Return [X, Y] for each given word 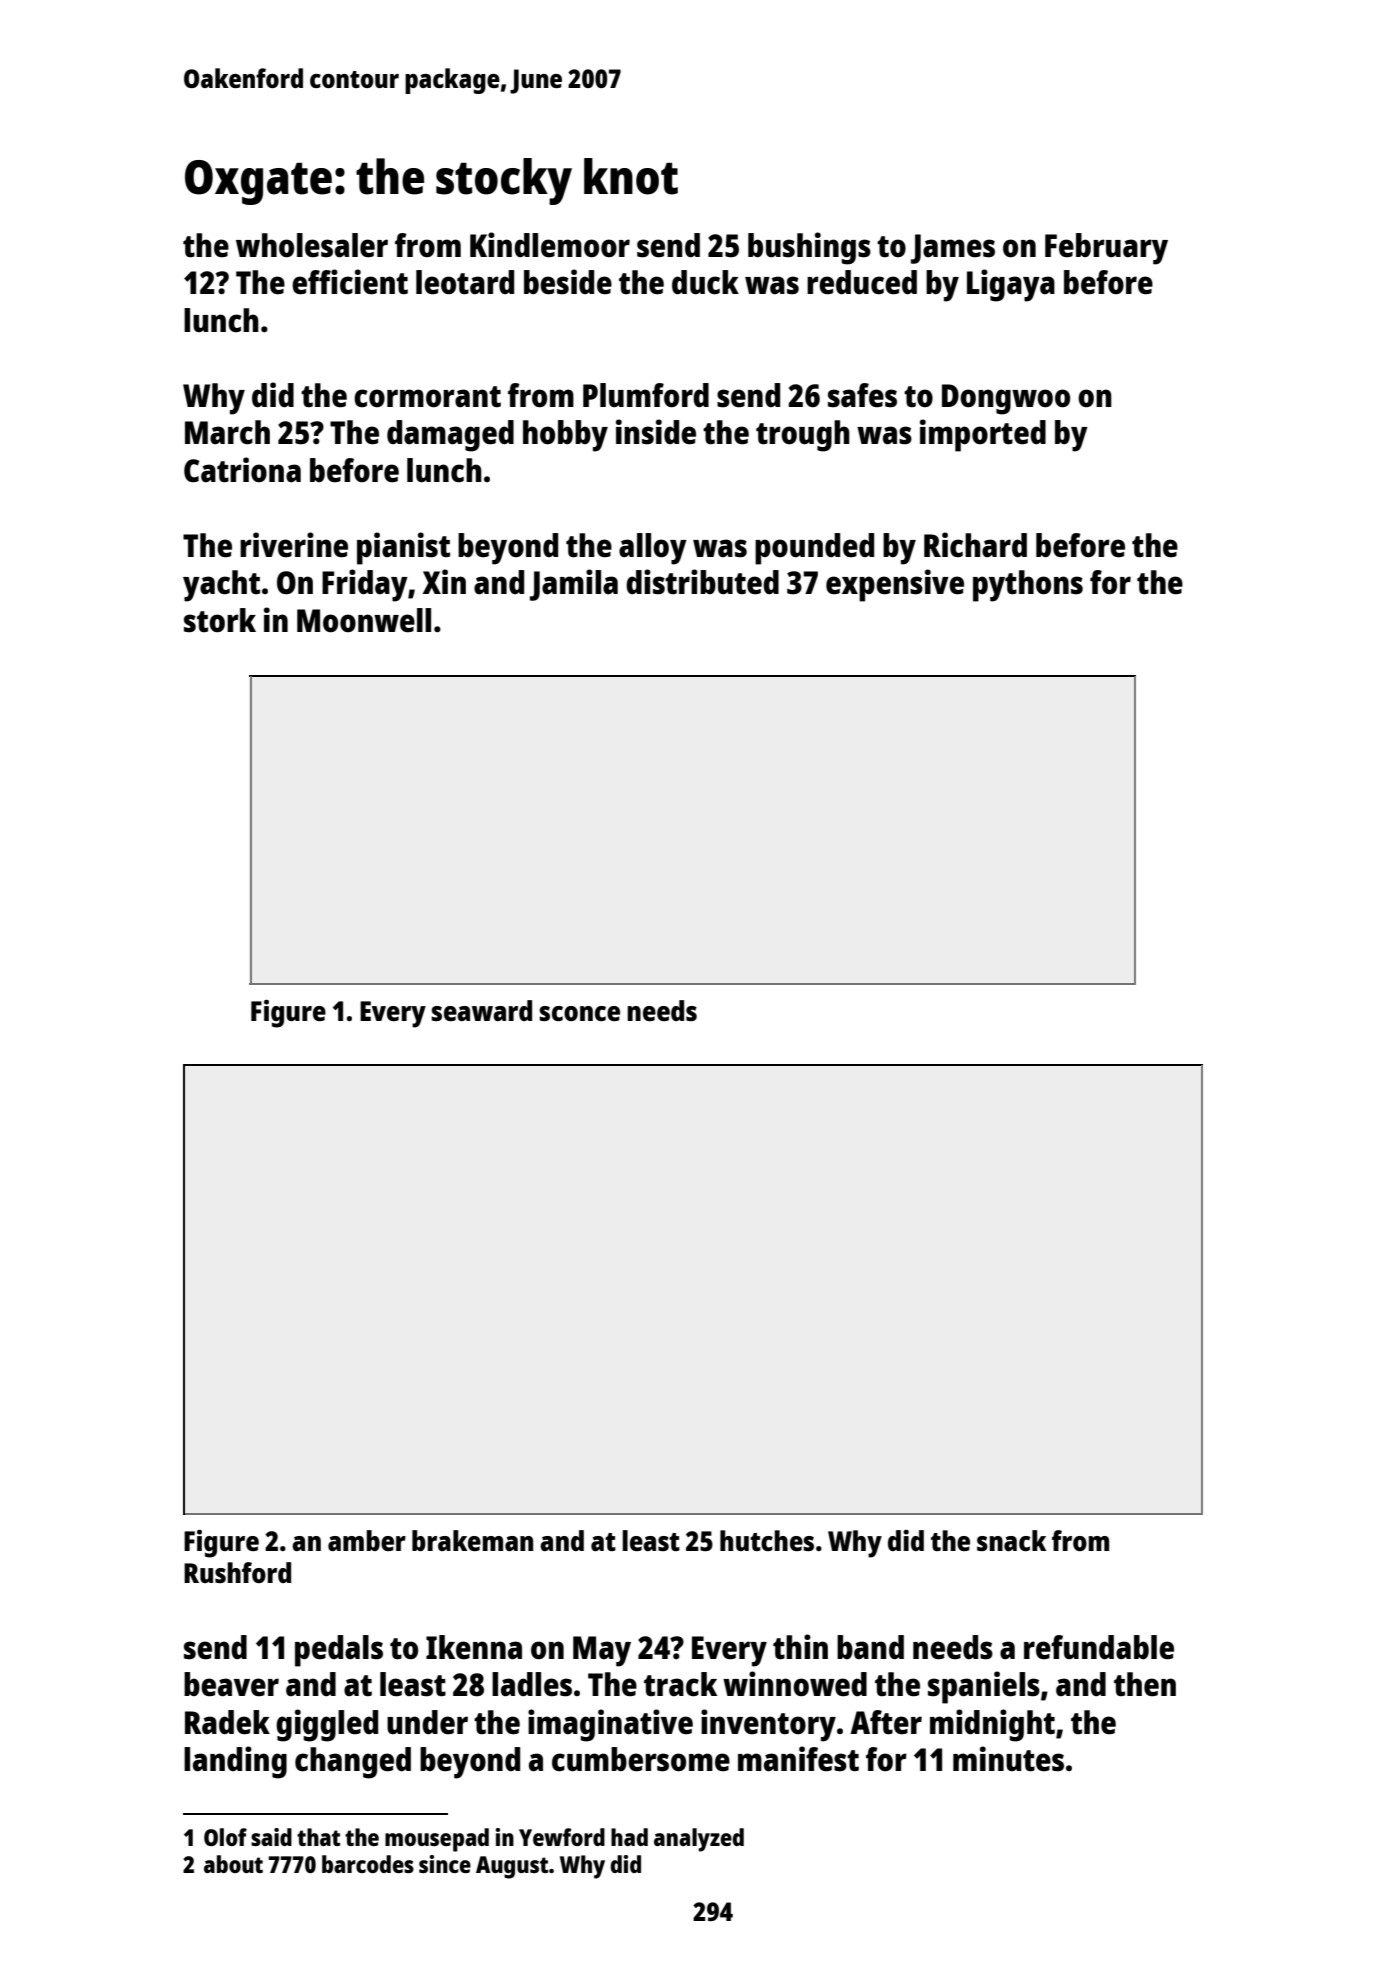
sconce [579, 1013]
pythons [1028, 586]
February [1106, 249]
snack [1011, 1540]
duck [705, 282]
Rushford [237, 1572]
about [233, 1864]
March [227, 432]
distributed [702, 582]
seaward [481, 1010]
